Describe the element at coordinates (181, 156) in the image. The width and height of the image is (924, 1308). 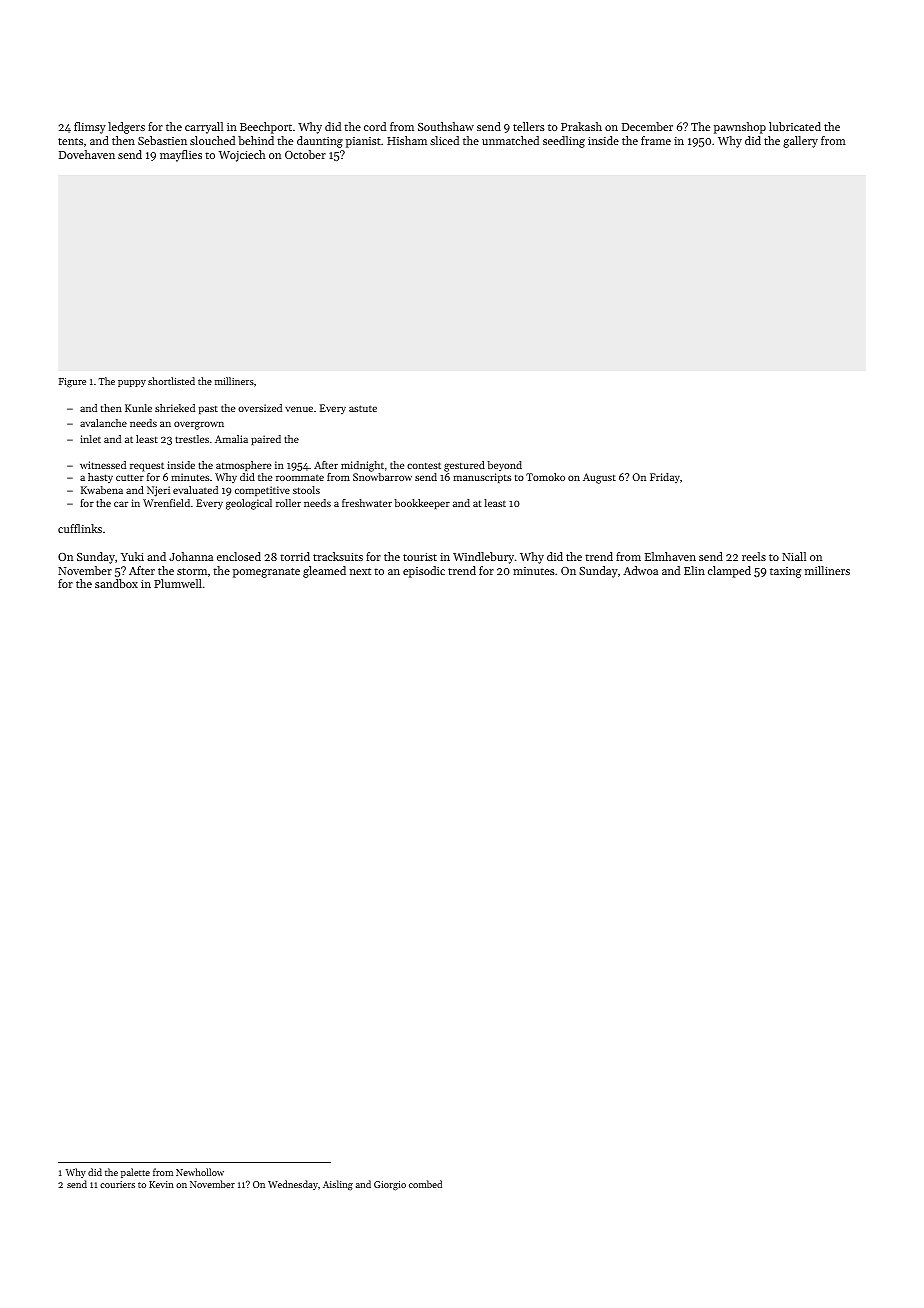
I see `mayflies` at that location.
